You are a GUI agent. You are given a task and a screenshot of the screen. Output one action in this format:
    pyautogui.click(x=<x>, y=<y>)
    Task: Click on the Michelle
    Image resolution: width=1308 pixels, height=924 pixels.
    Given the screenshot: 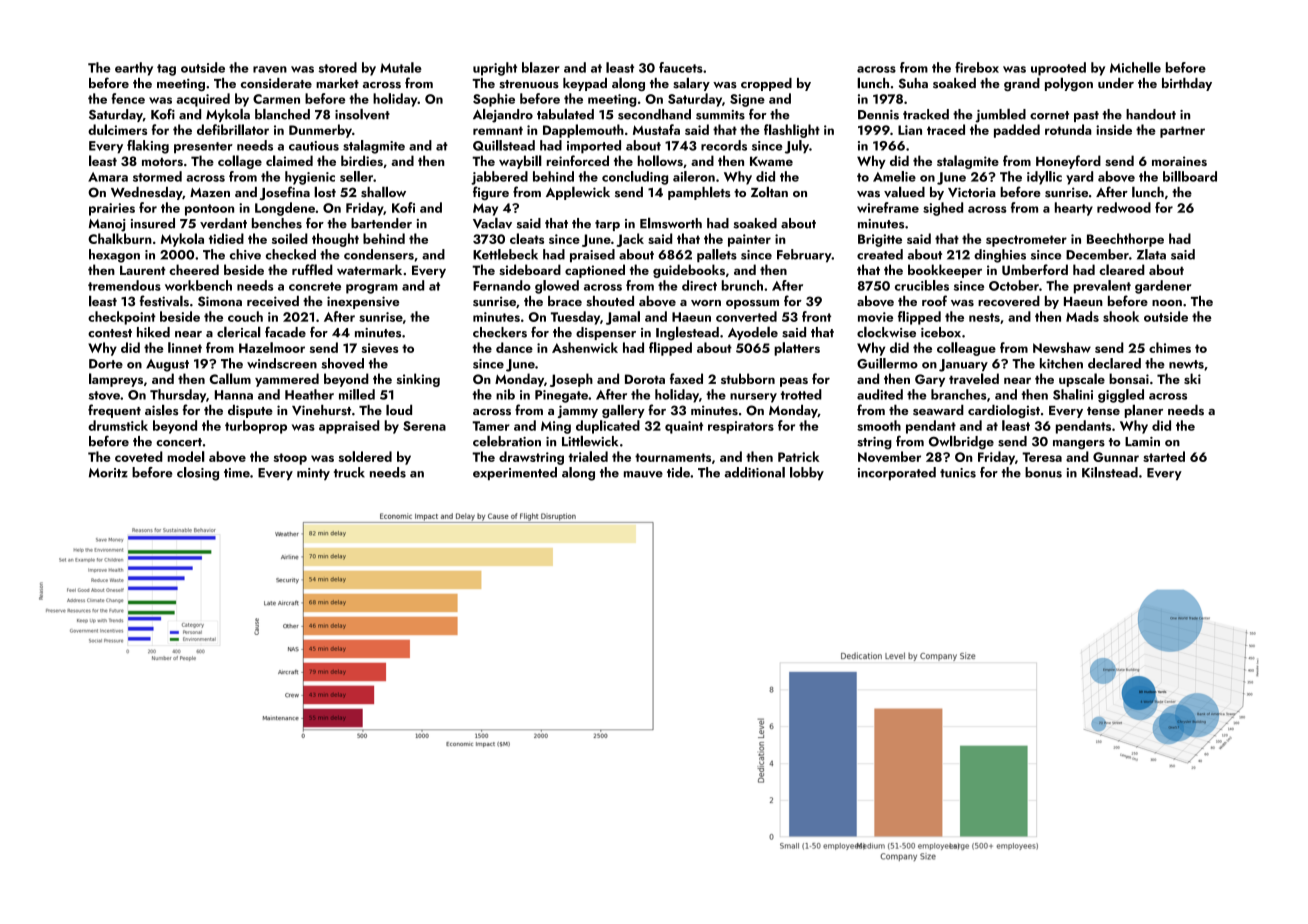 What is the action you would take?
    pyautogui.click(x=1135, y=67)
